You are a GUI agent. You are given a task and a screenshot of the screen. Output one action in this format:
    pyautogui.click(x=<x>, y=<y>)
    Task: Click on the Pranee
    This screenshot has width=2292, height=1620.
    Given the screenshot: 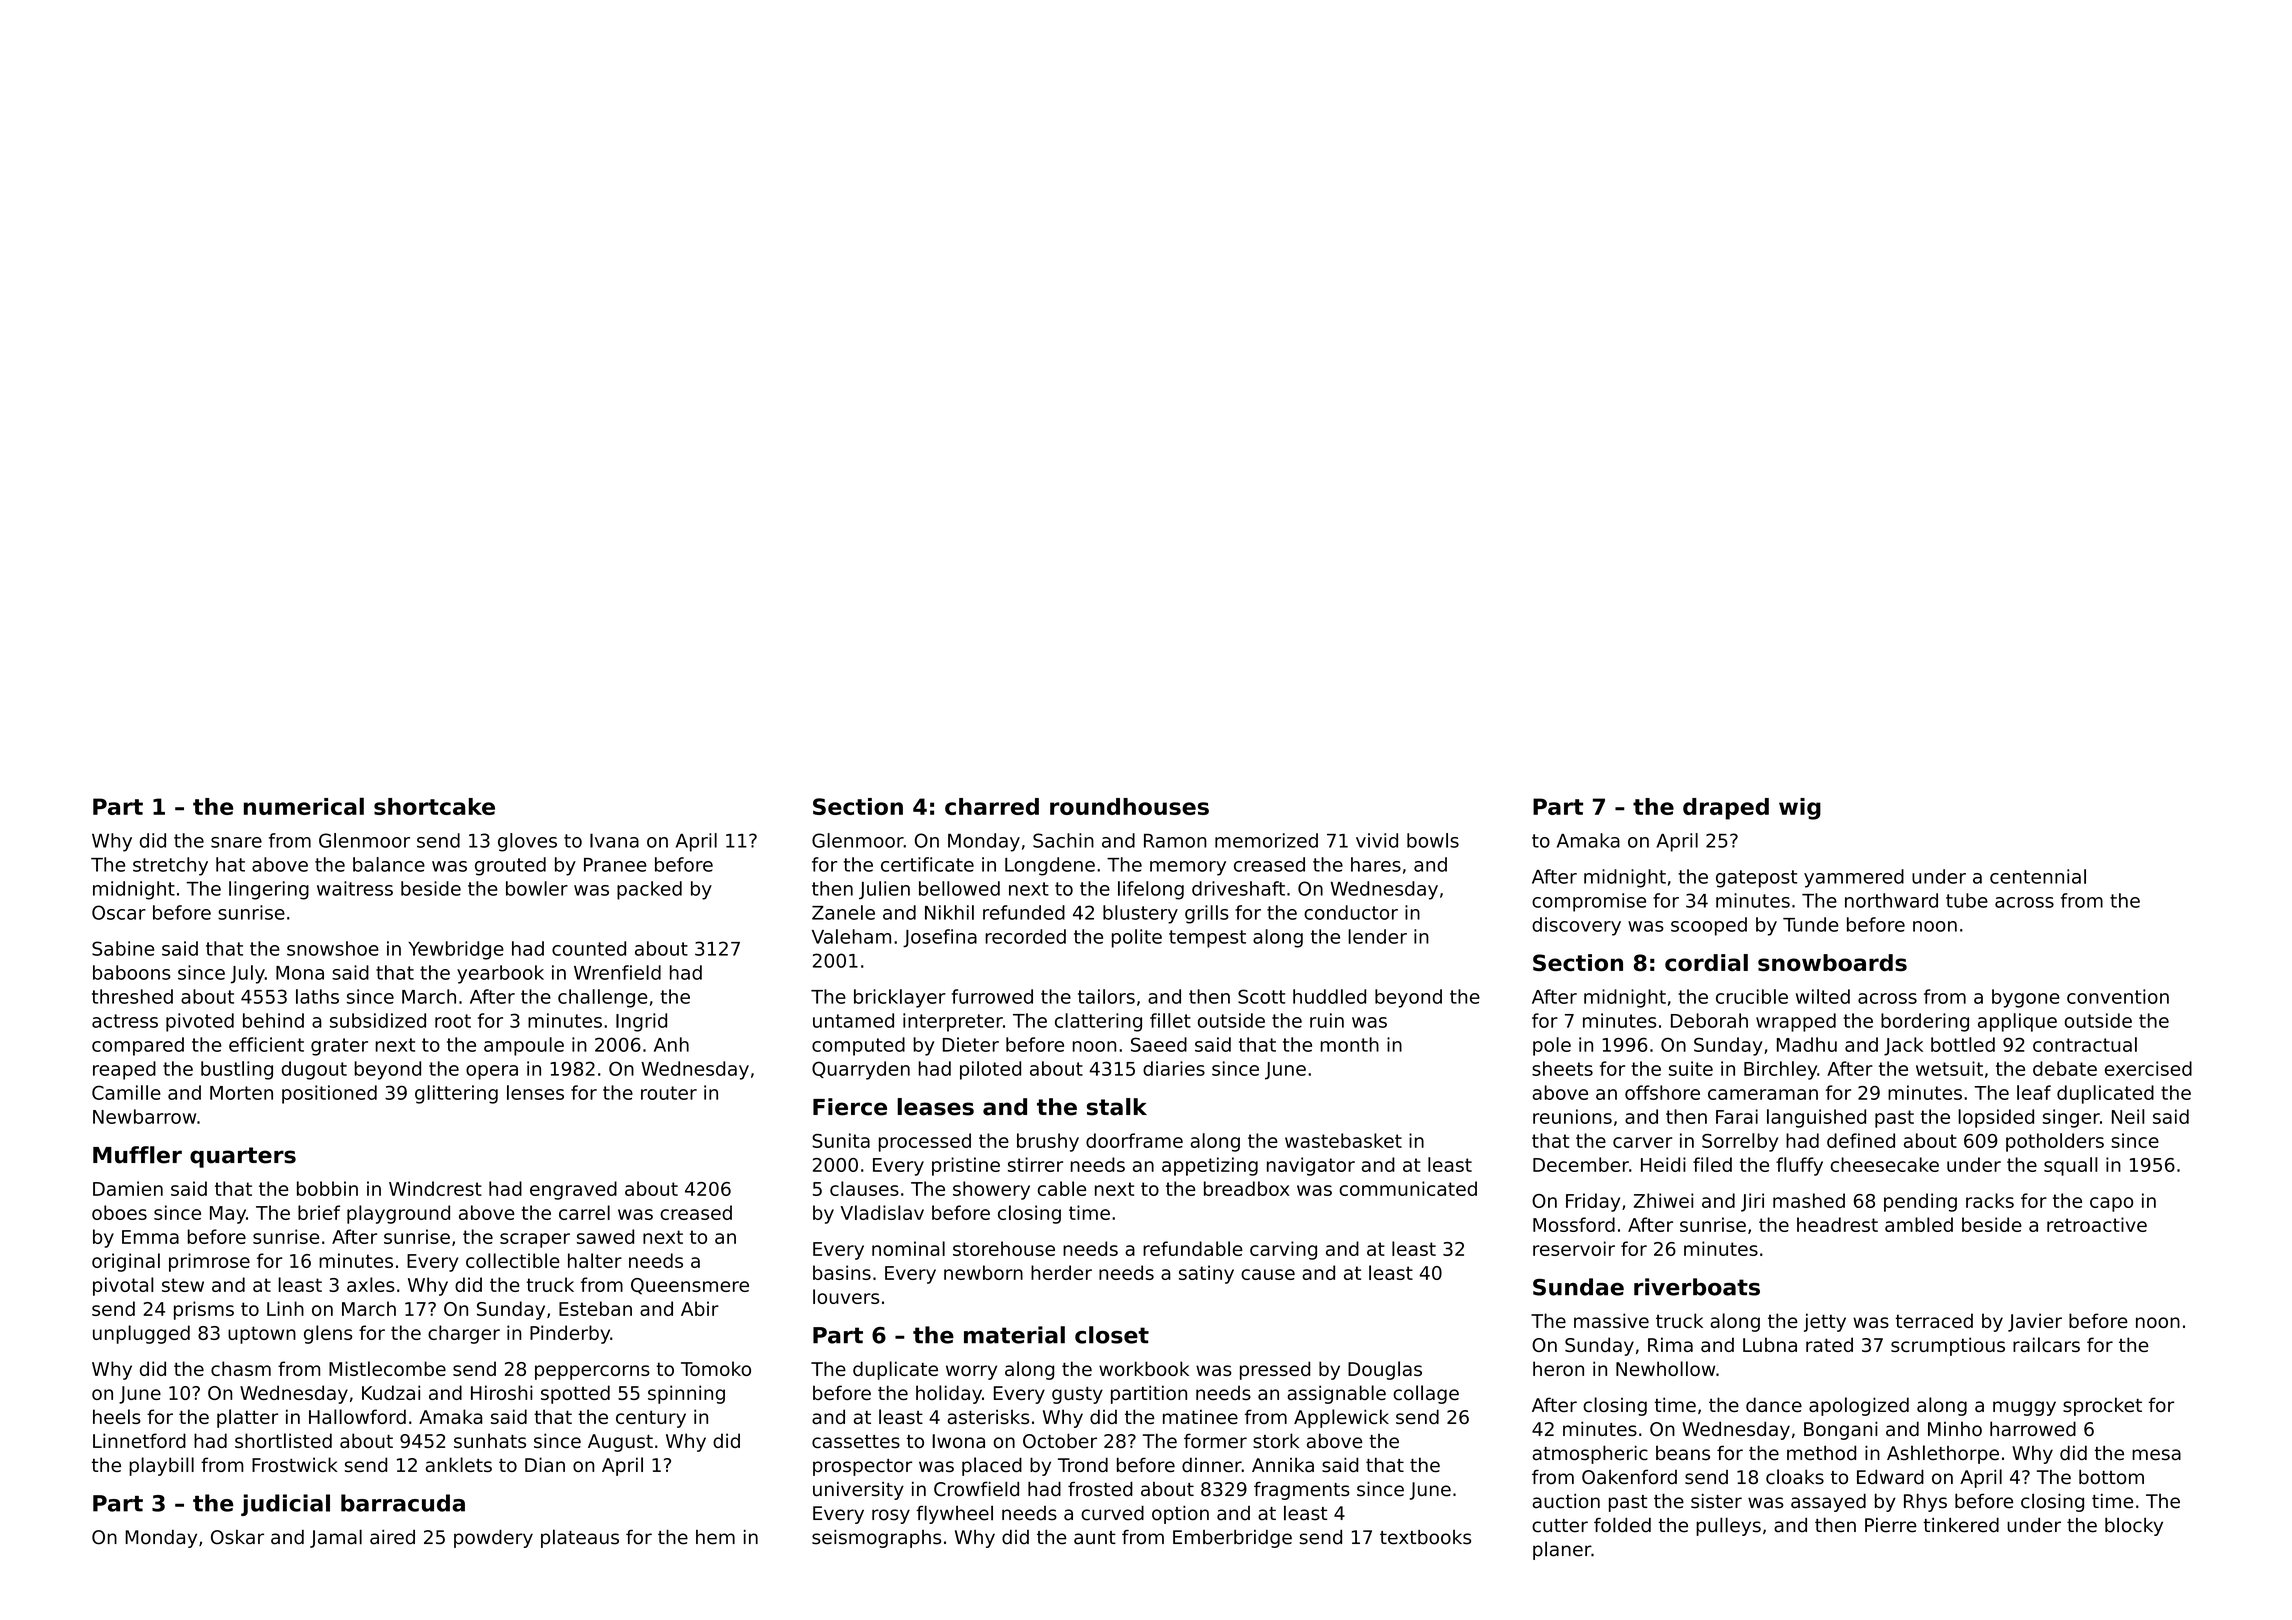 What is the action you would take?
    pyautogui.click(x=615, y=865)
